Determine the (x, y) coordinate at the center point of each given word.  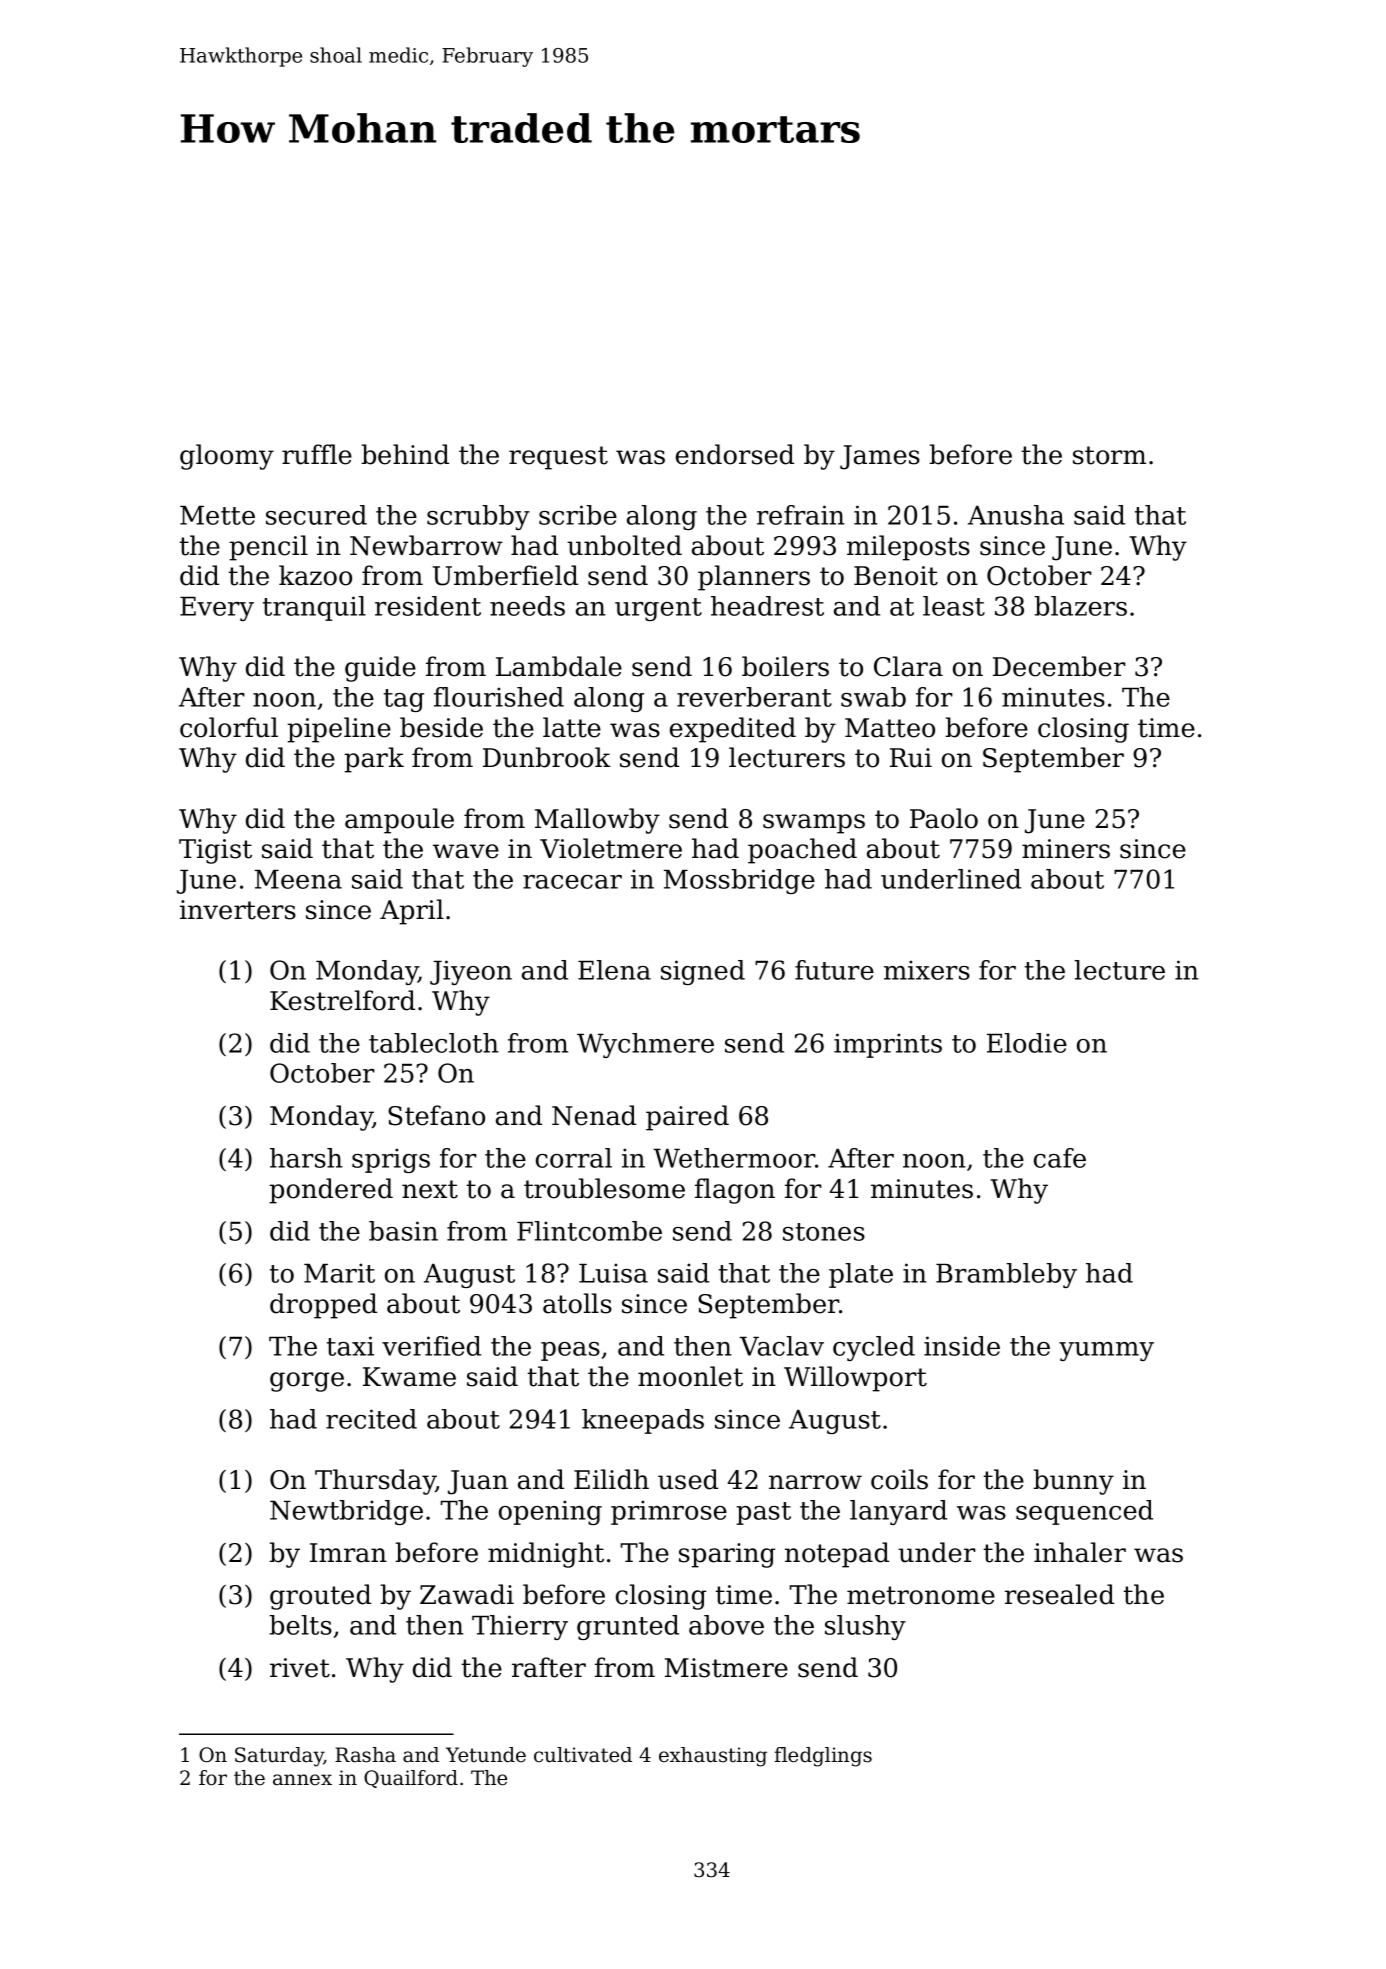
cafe (1060, 1158)
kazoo (315, 575)
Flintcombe (589, 1231)
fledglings (823, 1757)
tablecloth (434, 1043)
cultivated (583, 1755)
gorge (307, 1382)
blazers (1080, 606)
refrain (801, 515)
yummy (1106, 1351)
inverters (238, 910)
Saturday (279, 1757)
